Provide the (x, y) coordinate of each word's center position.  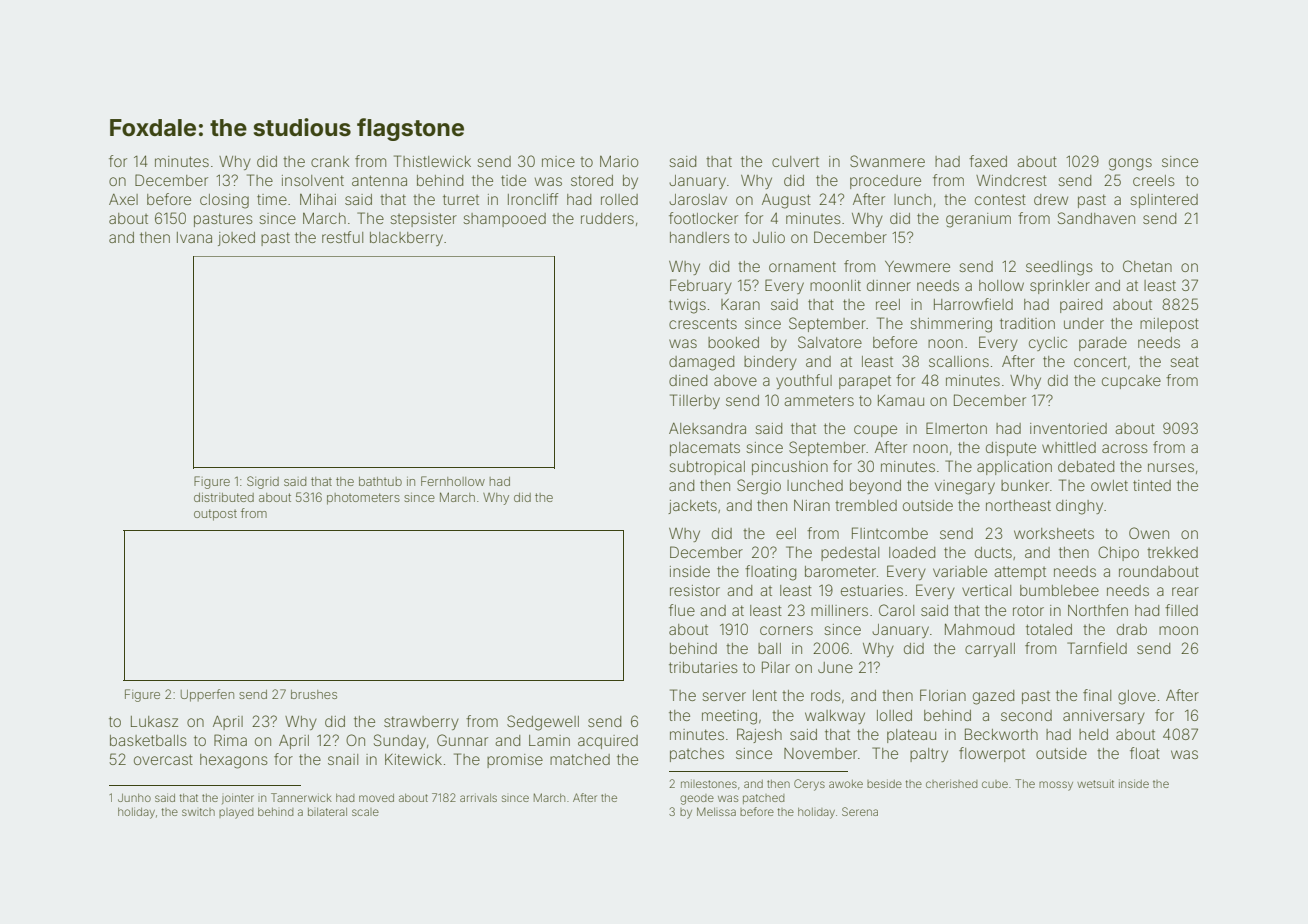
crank (330, 161)
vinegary (965, 487)
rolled (619, 199)
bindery (770, 363)
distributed (224, 497)
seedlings (1059, 268)
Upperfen (207, 695)
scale (365, 812)
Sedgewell (543, 723)
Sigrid (263, 482)
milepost (1169, 325)
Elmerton (956, 428)
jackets (692, 507)
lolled (894, 715)
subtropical (707, 468)
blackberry (406, 239)
